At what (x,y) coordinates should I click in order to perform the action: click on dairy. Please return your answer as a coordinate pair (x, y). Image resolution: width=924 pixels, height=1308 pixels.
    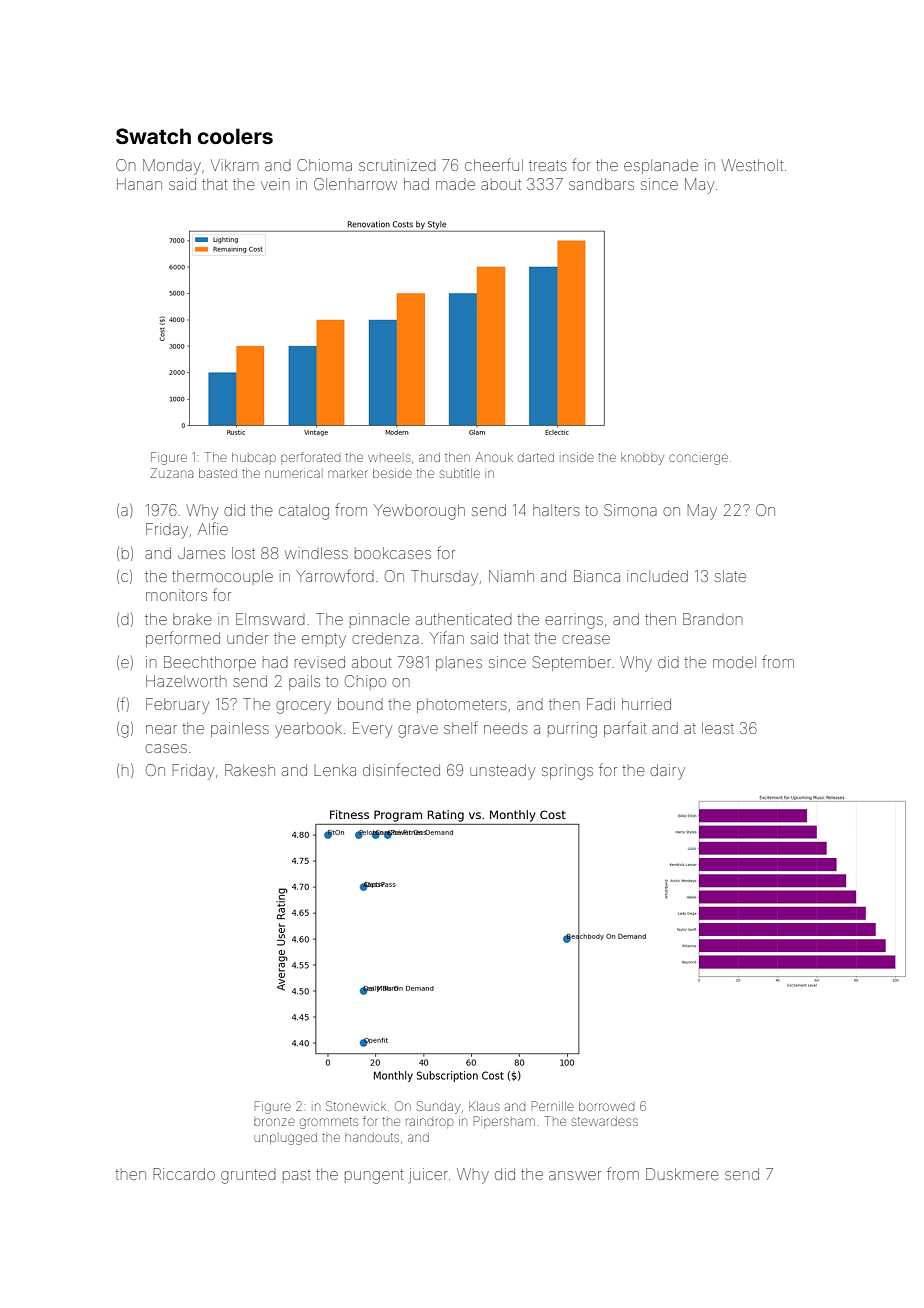
    Looking at the image, I should click on (667, 772).
